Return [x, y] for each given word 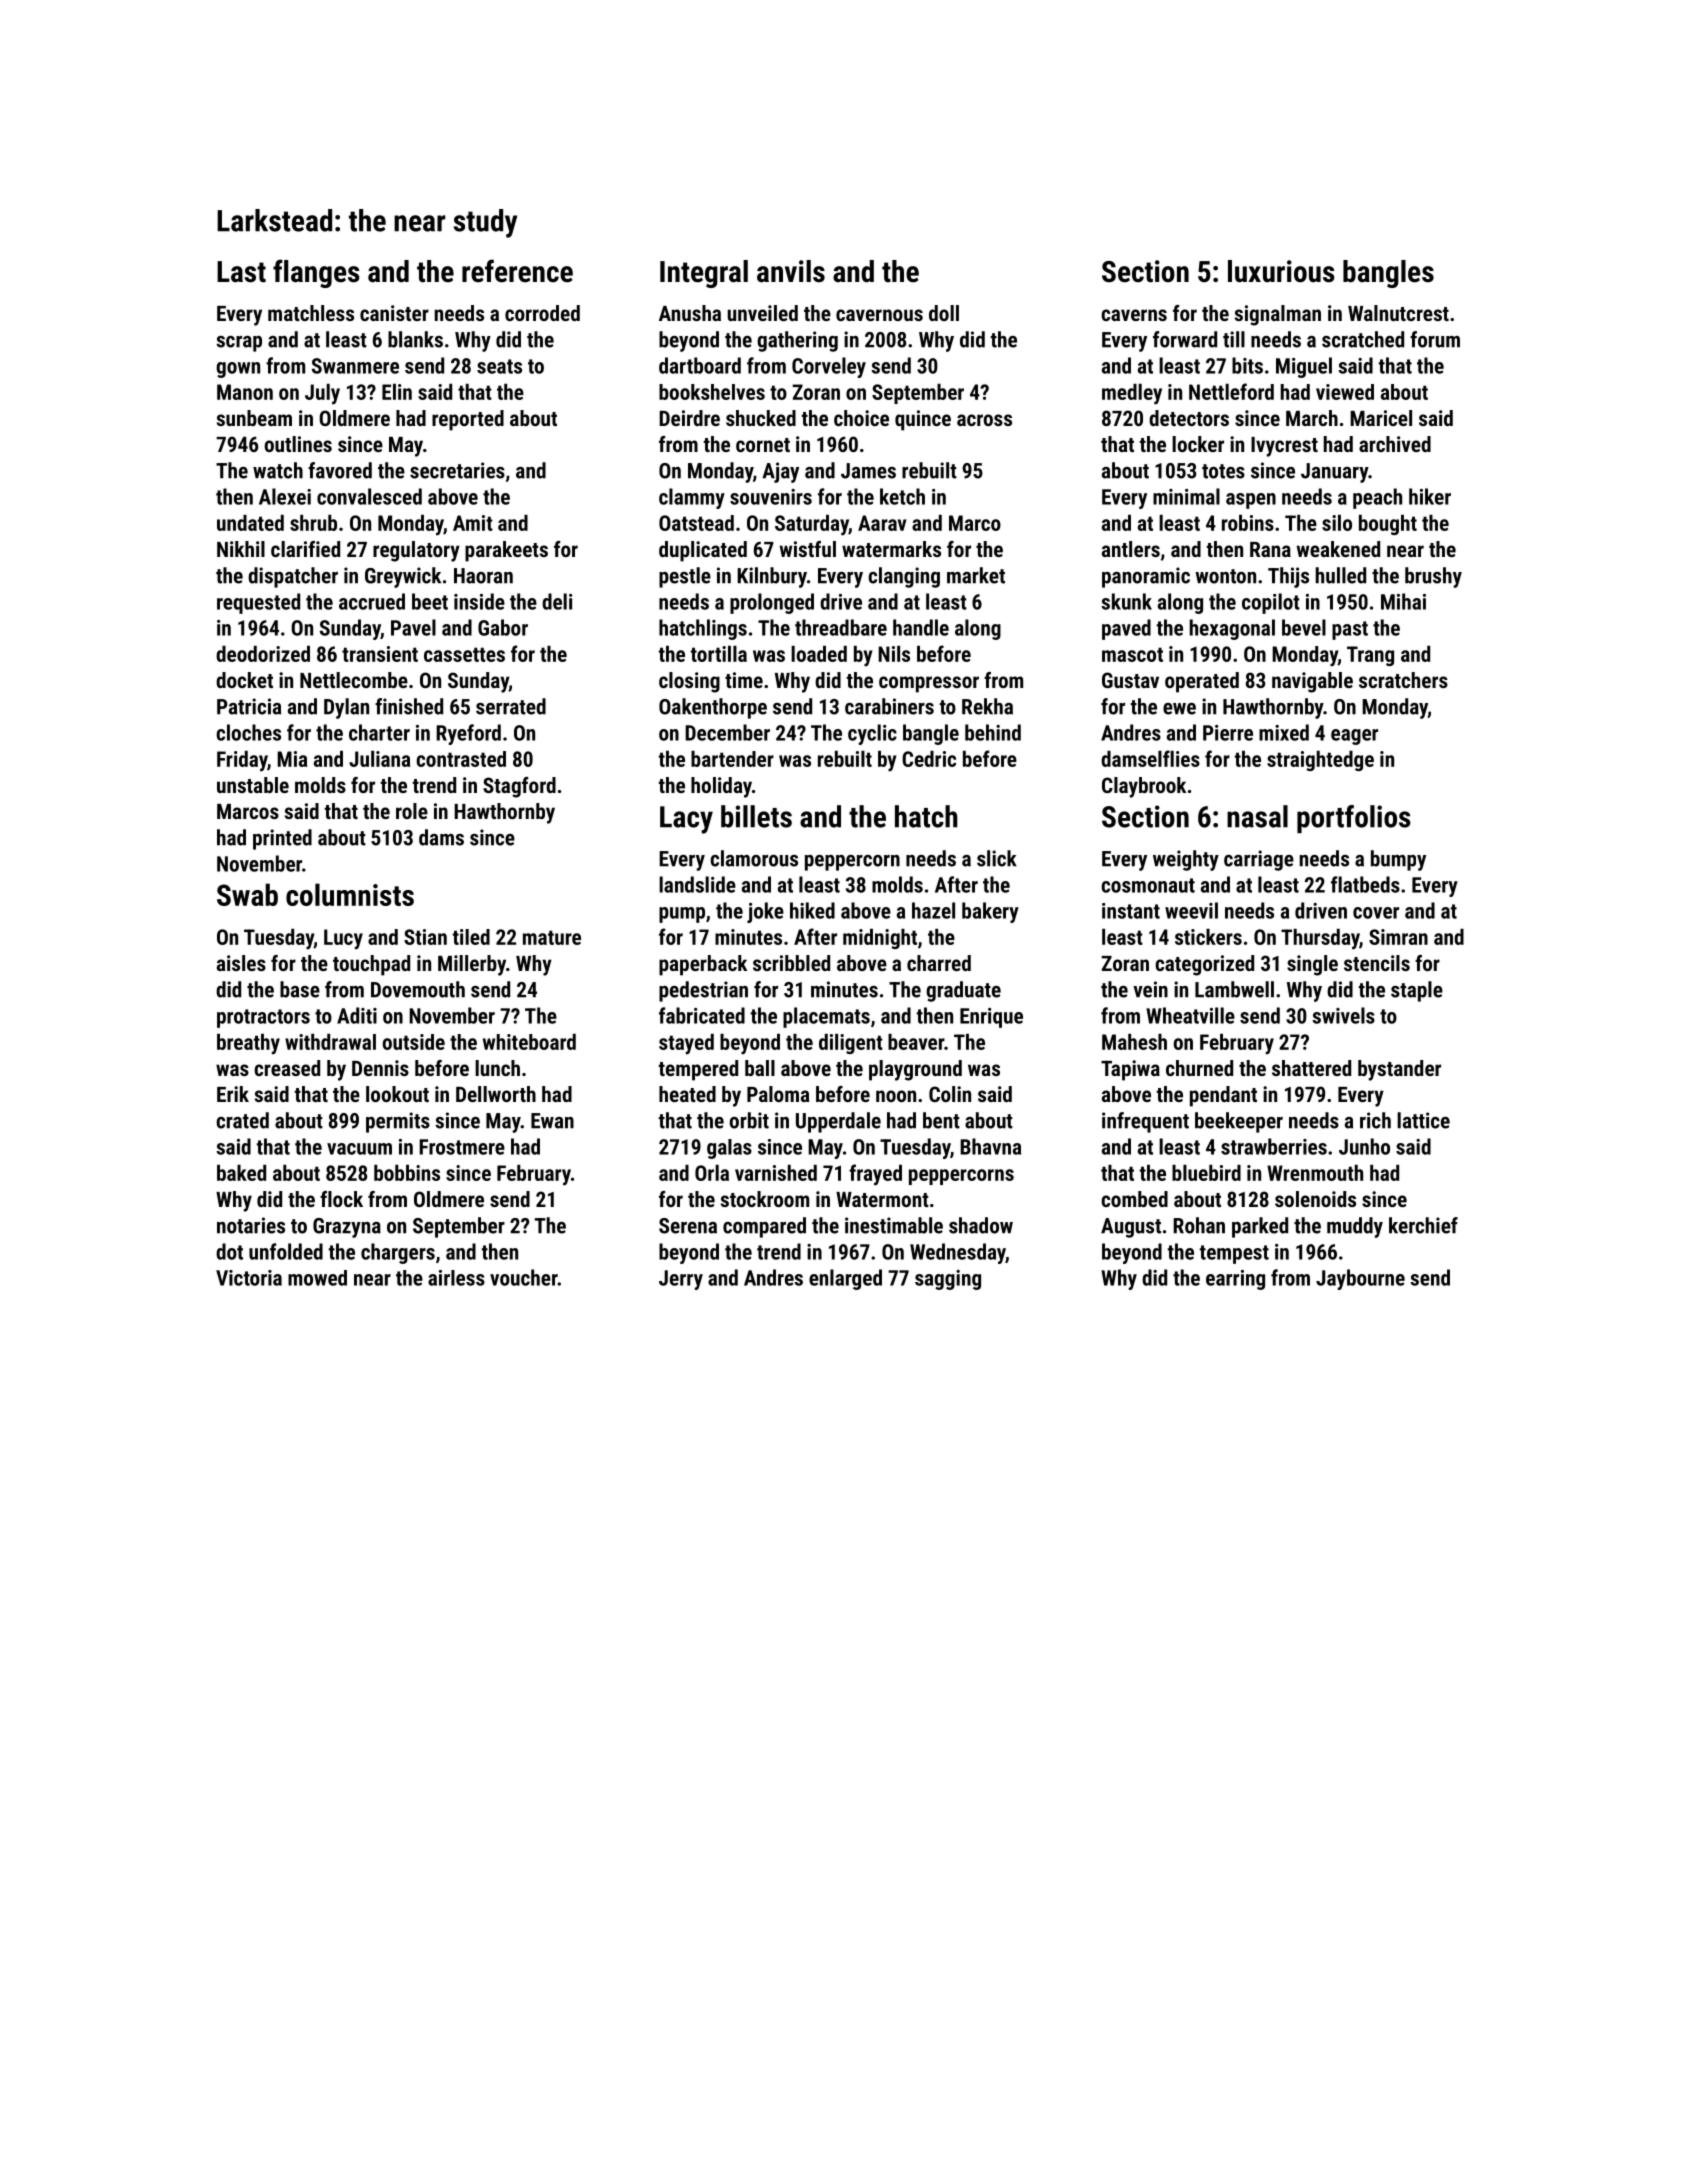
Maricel [1381, 418]
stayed [686, 1044]
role [412, 811]
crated [242, 1120]
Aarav [882, 523]
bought [1388, 525]
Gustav [1130, 680]
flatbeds [1365, 884]
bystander [1399, 1070]
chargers [398, 1253]
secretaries [457, 470]
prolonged [772, 603]
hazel [933, 910]
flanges [316, 273]
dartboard [700, 365]
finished [409, 706]
